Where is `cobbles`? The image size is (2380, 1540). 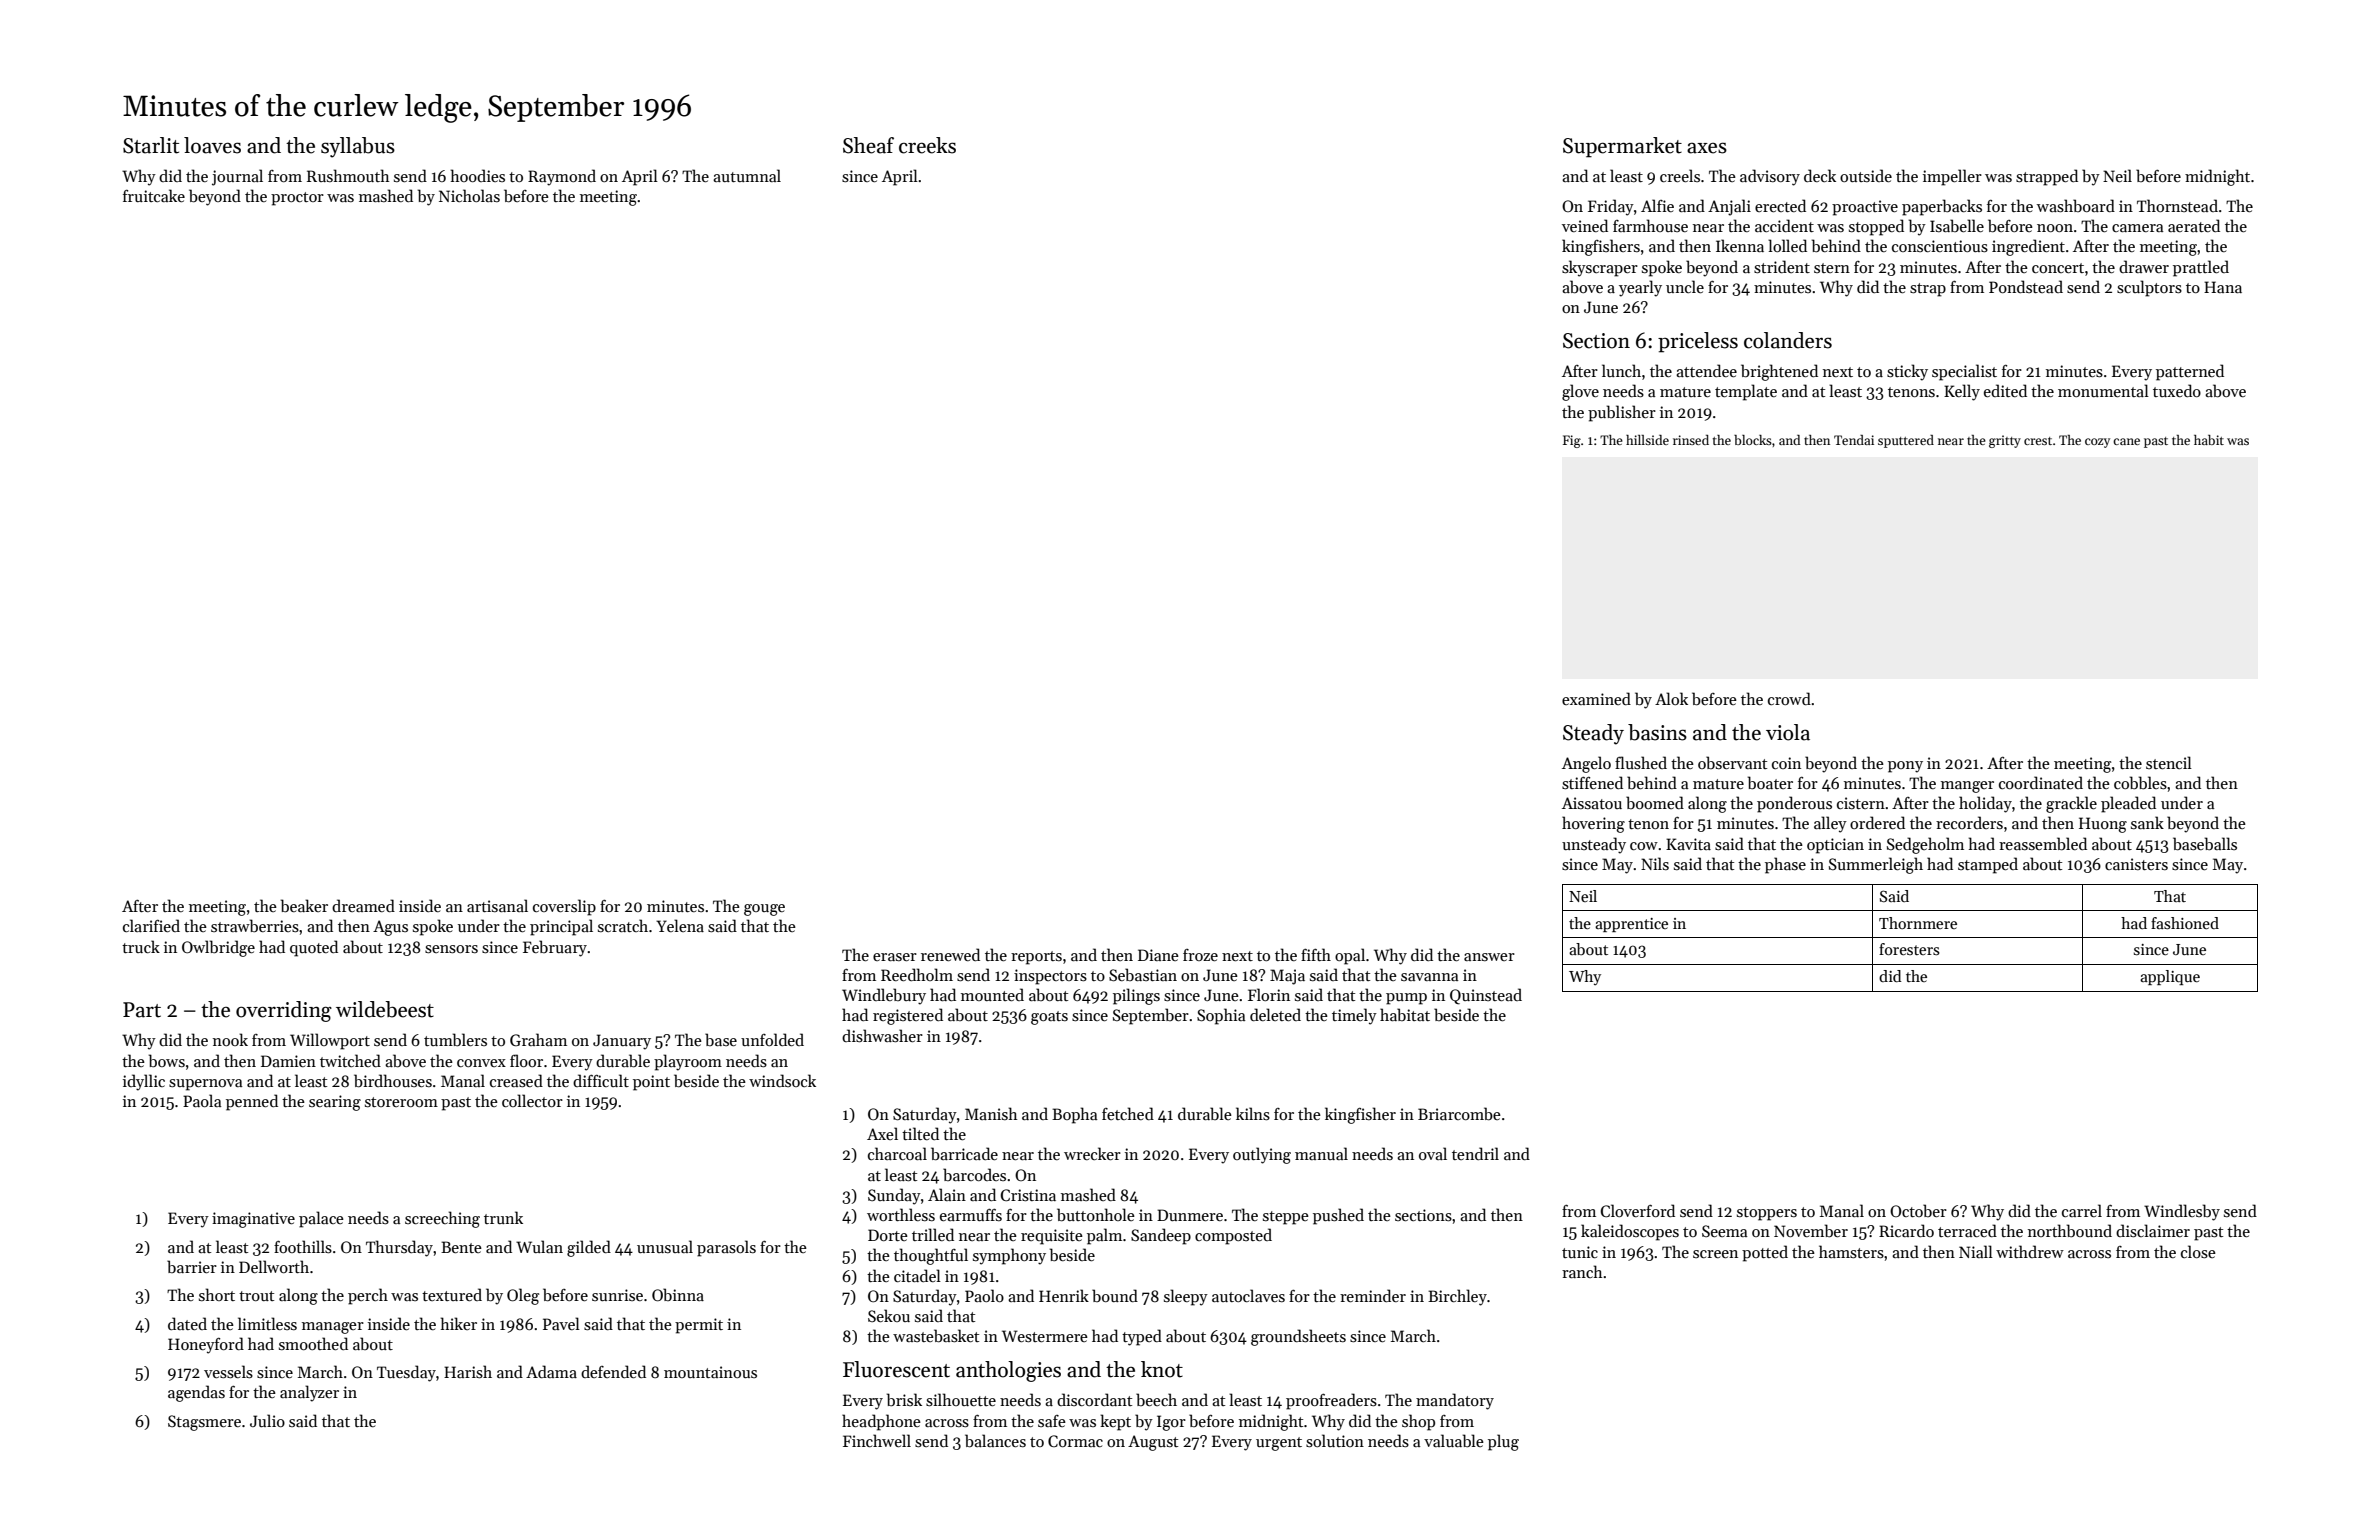
cobbles is located at coordinates (2140, 783).
